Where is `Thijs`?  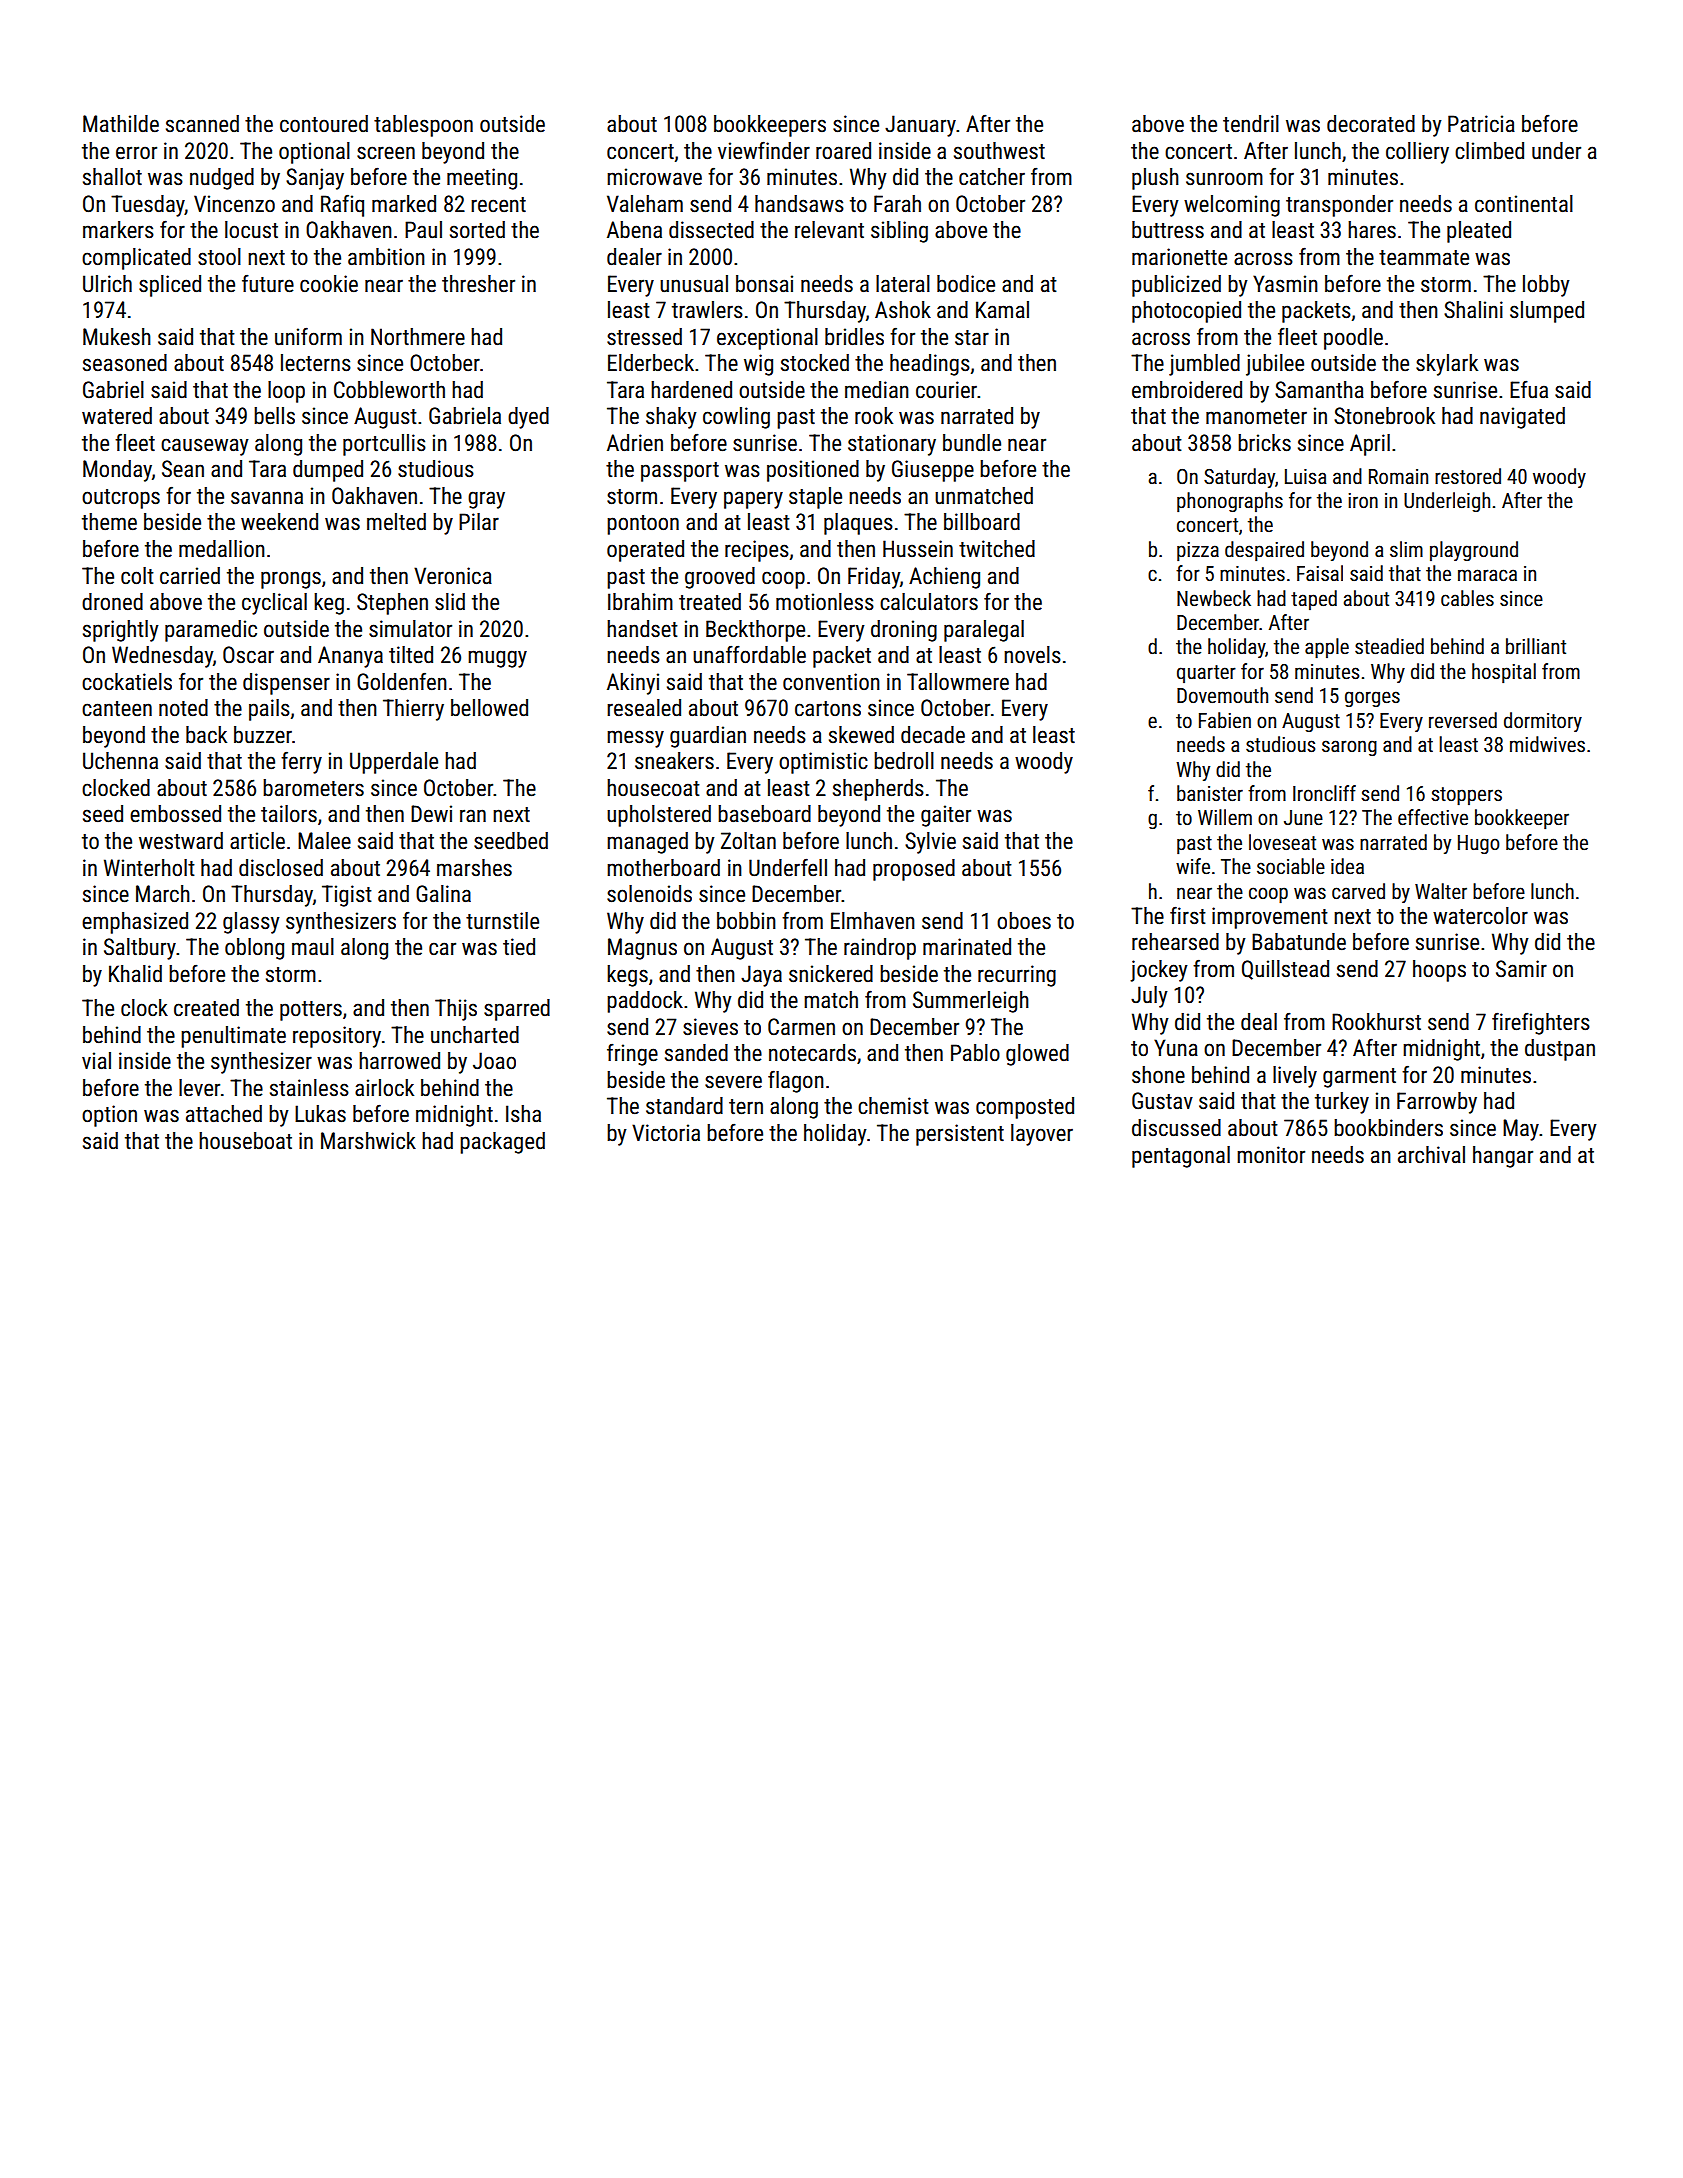 Thijs is located at coordinates (456, 1010).
